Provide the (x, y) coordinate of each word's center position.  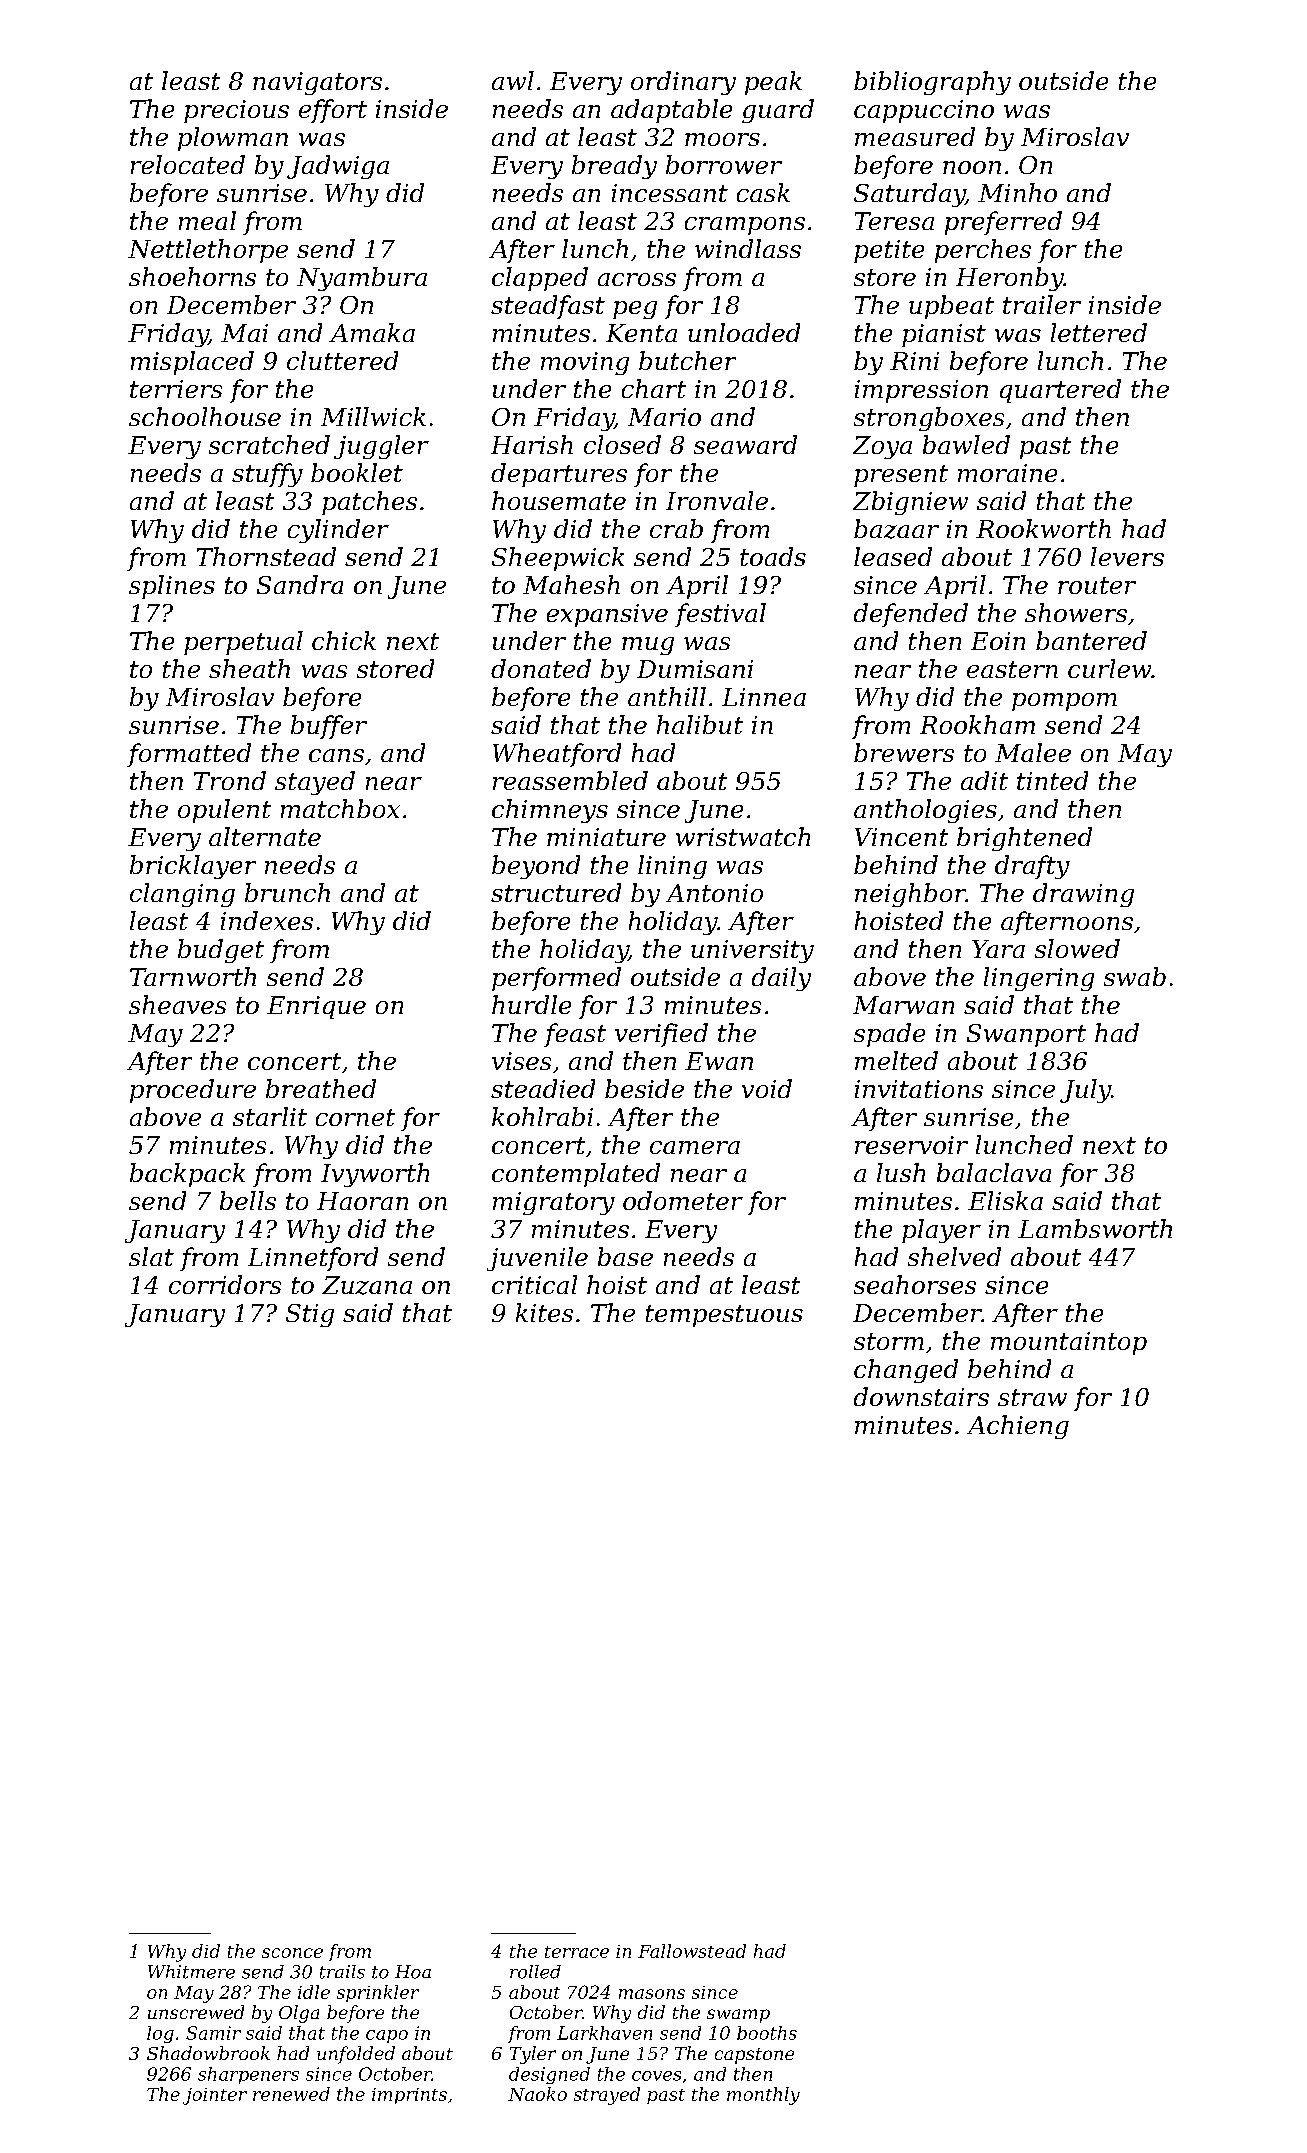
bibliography (932, 83)
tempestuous (724, 1316)
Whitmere (191, 1972)
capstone (754, 2056)
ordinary (683, 83)
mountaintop (1069, 1343)
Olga (299, 2014)
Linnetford (313, 1259)
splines (172, 587)
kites (544, 1312)
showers (1076, 612)
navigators (317, 83)
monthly (763, 2096)
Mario (664, 417)
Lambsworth (1095, 1228)
